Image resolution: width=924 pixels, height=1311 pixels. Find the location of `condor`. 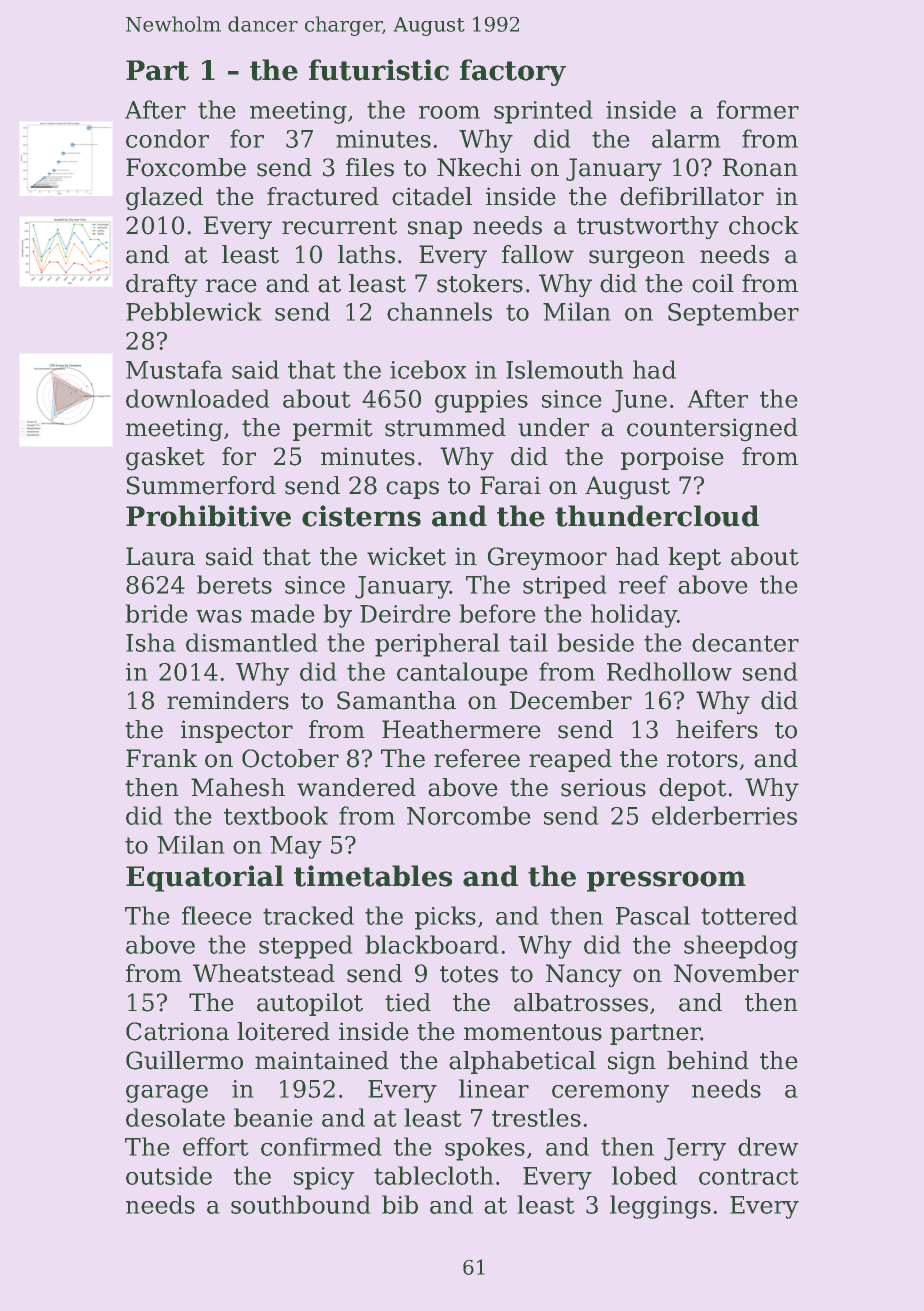

condor is located at coordinates (167, 138).
